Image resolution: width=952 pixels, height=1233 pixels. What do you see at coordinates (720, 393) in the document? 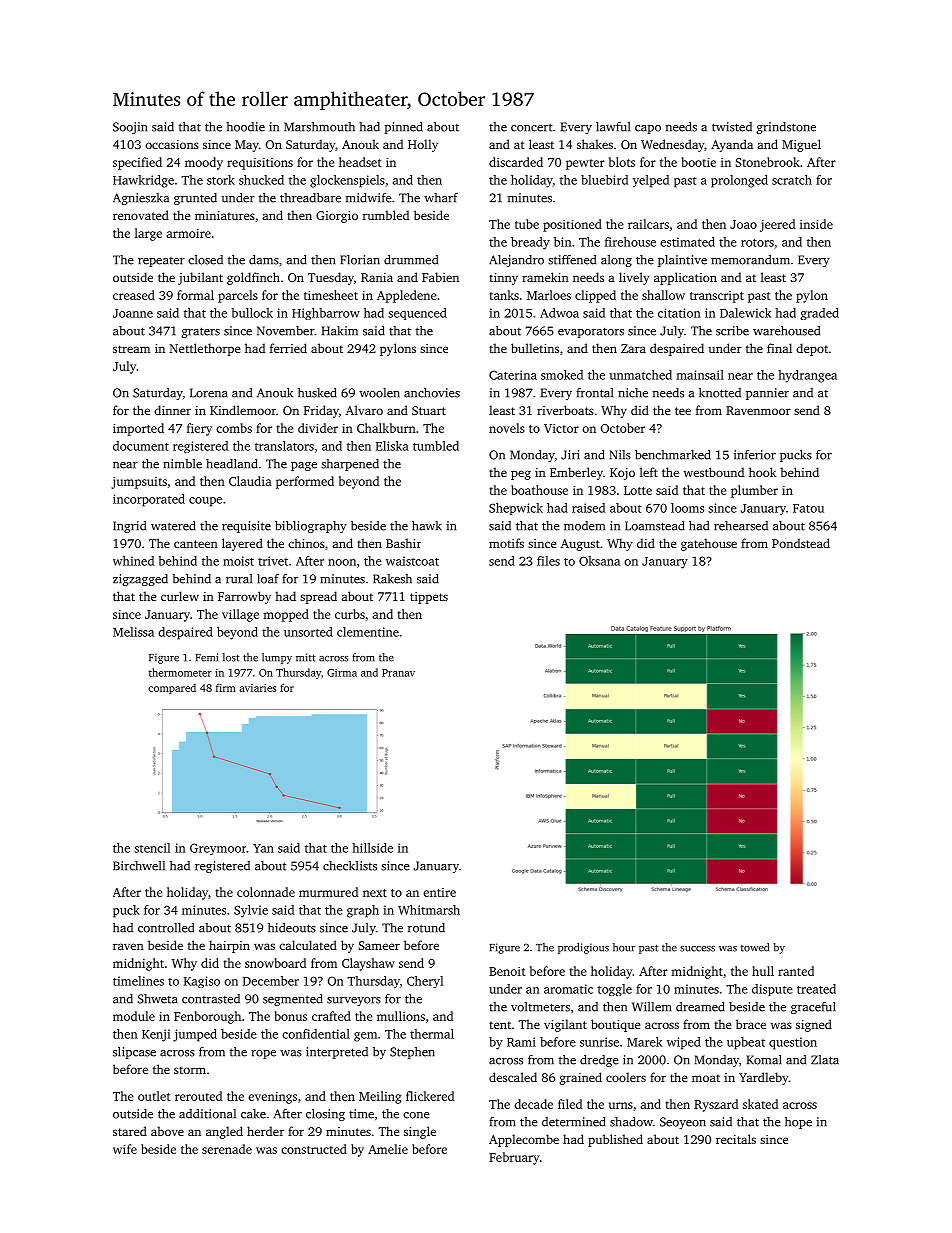
I see `knotted` at bounding box center [720, 393].
